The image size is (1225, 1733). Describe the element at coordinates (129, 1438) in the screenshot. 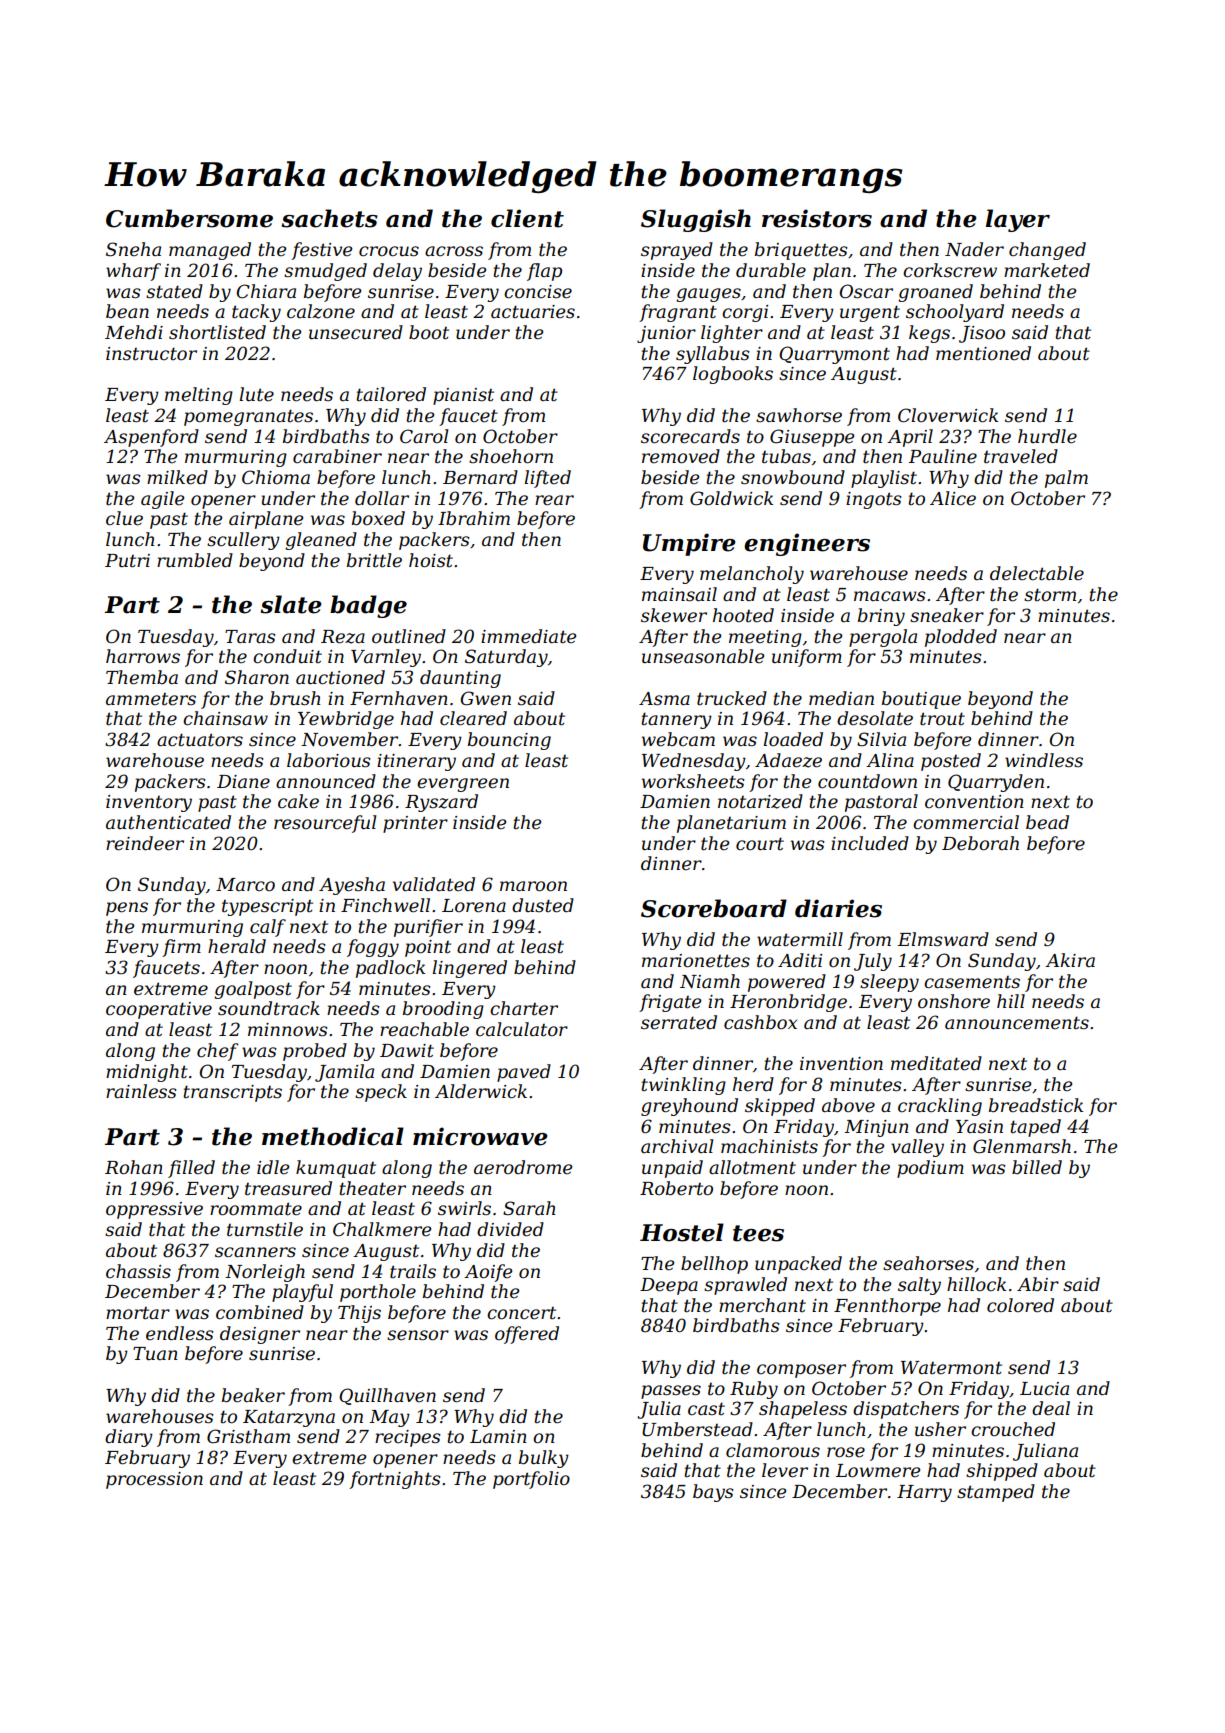

I see `diary` at that location.
